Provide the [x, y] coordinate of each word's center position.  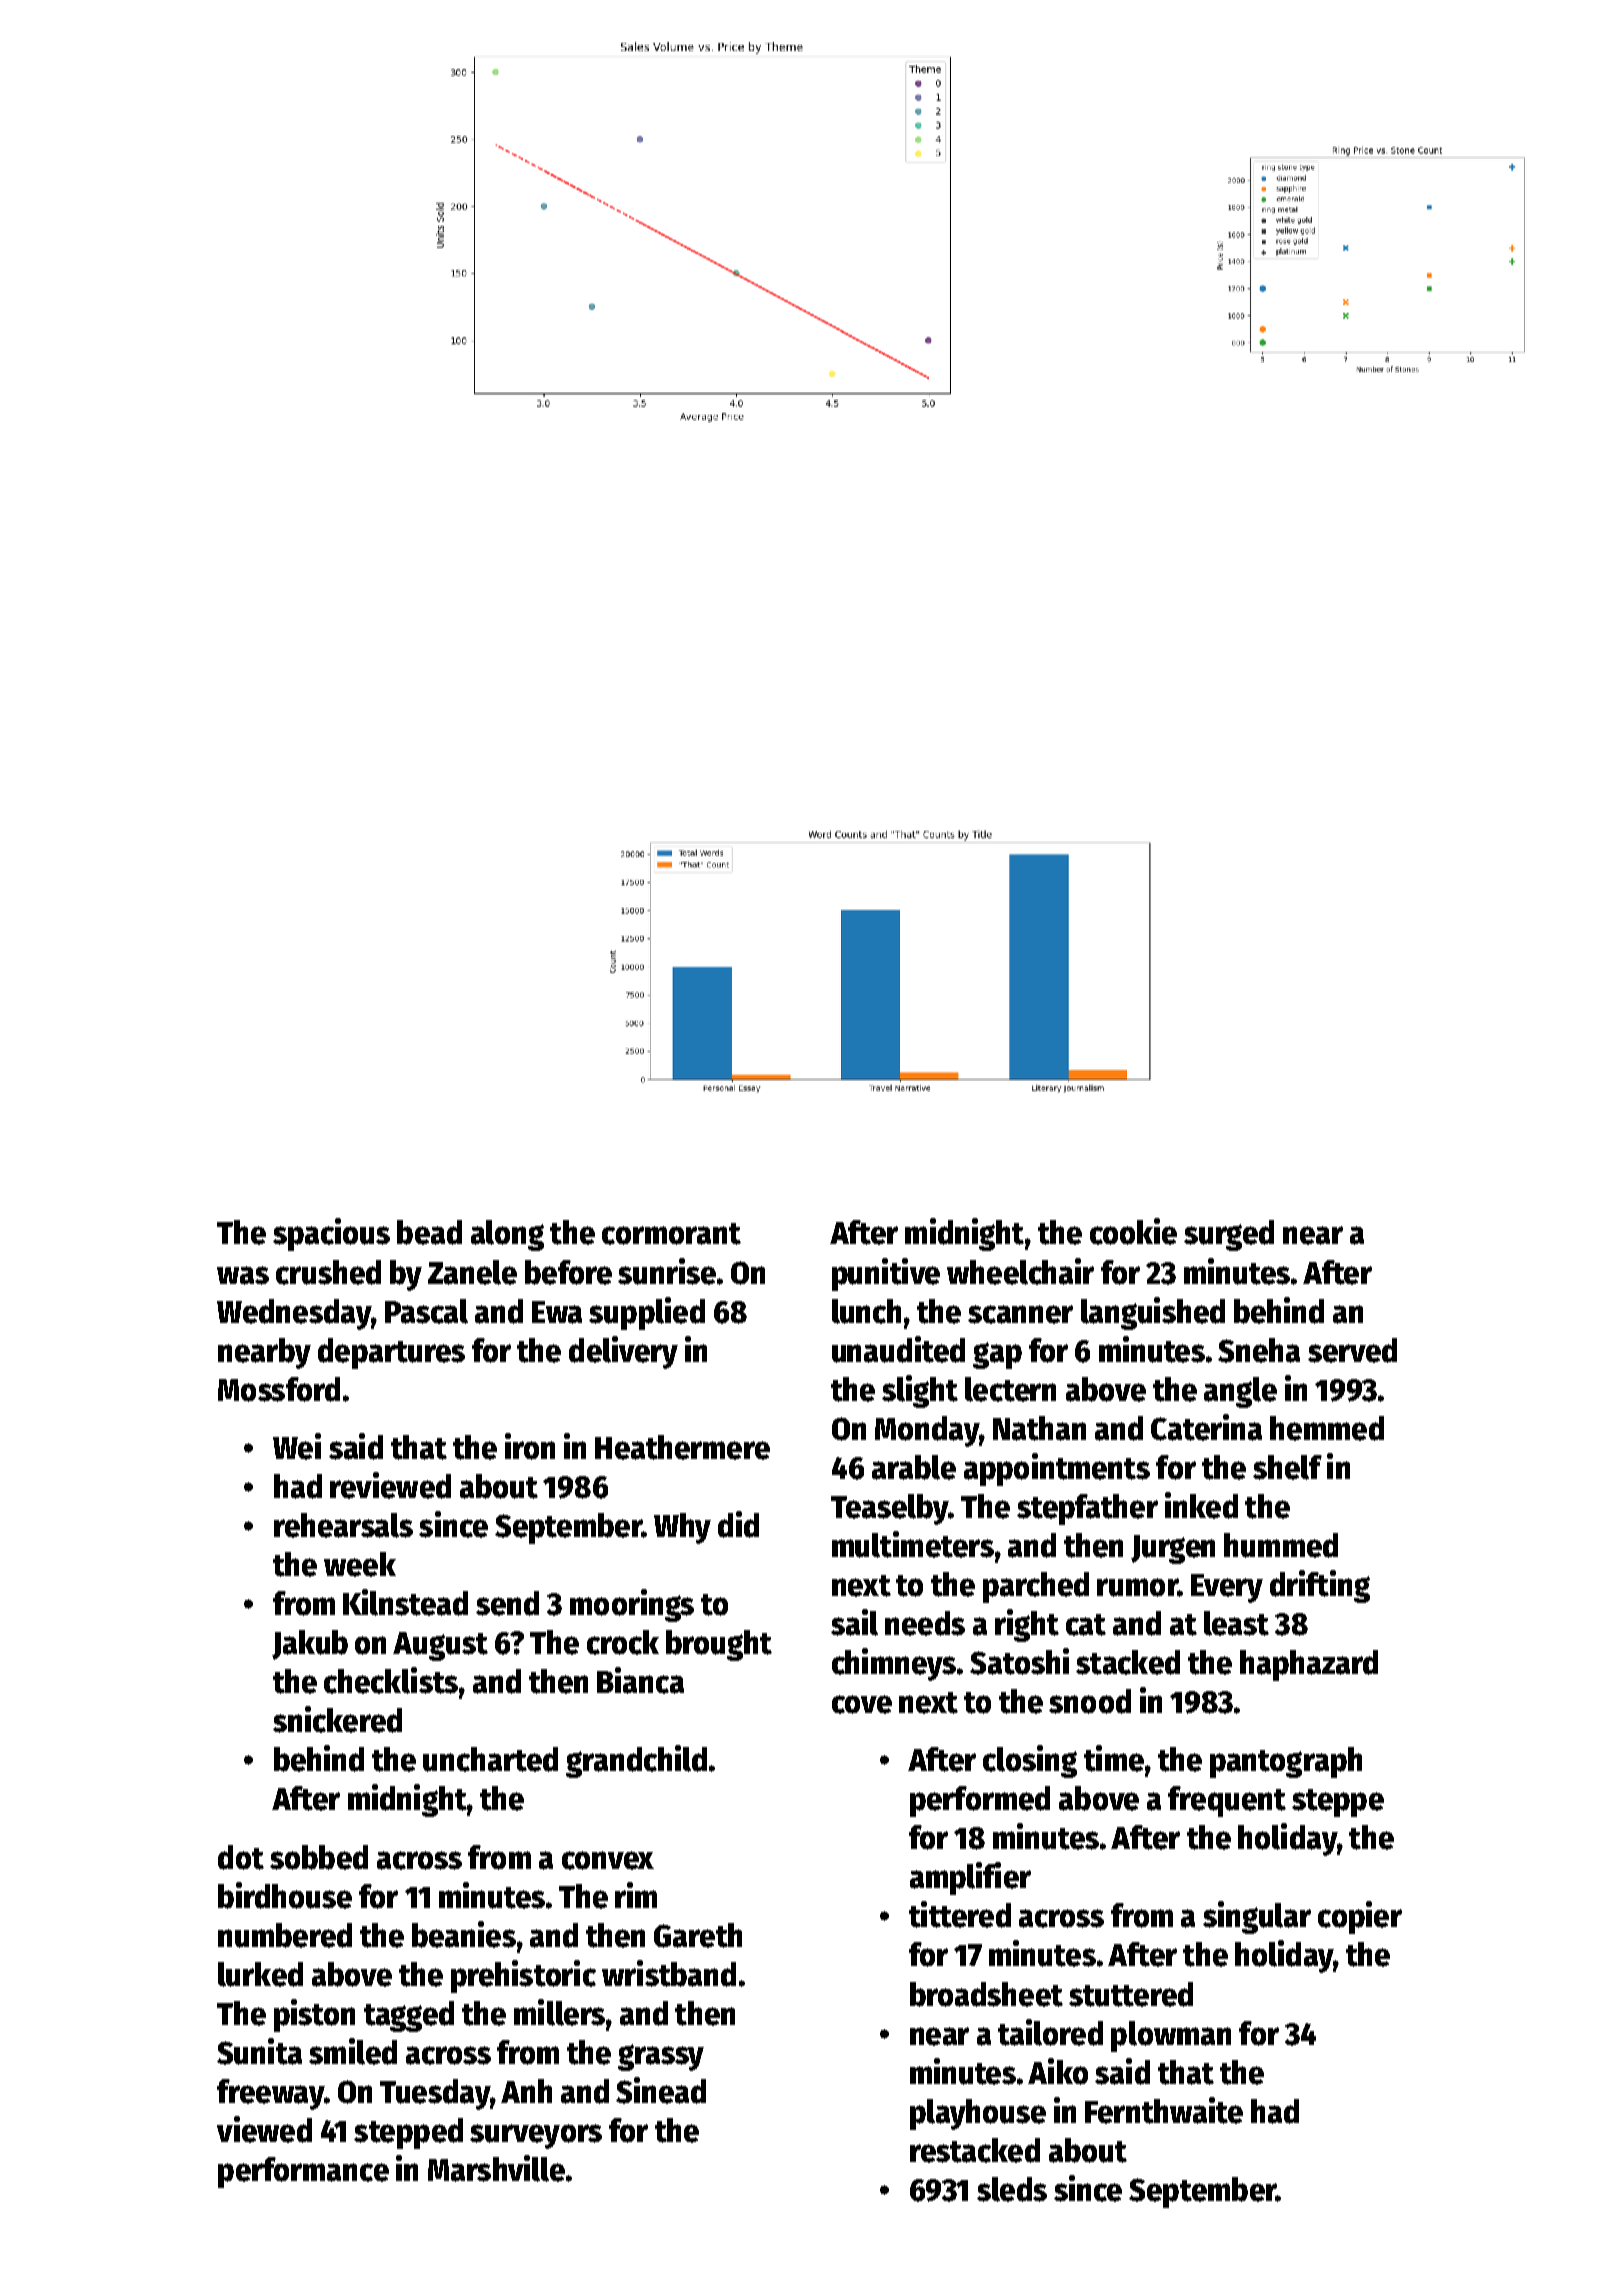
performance [303, 2172]
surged [1229, 1235]
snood [1090, 1701]
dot [241, 1857]
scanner [1020, 1314]
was [243, 1275]
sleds [1012, 2189]
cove [862, 1704]
